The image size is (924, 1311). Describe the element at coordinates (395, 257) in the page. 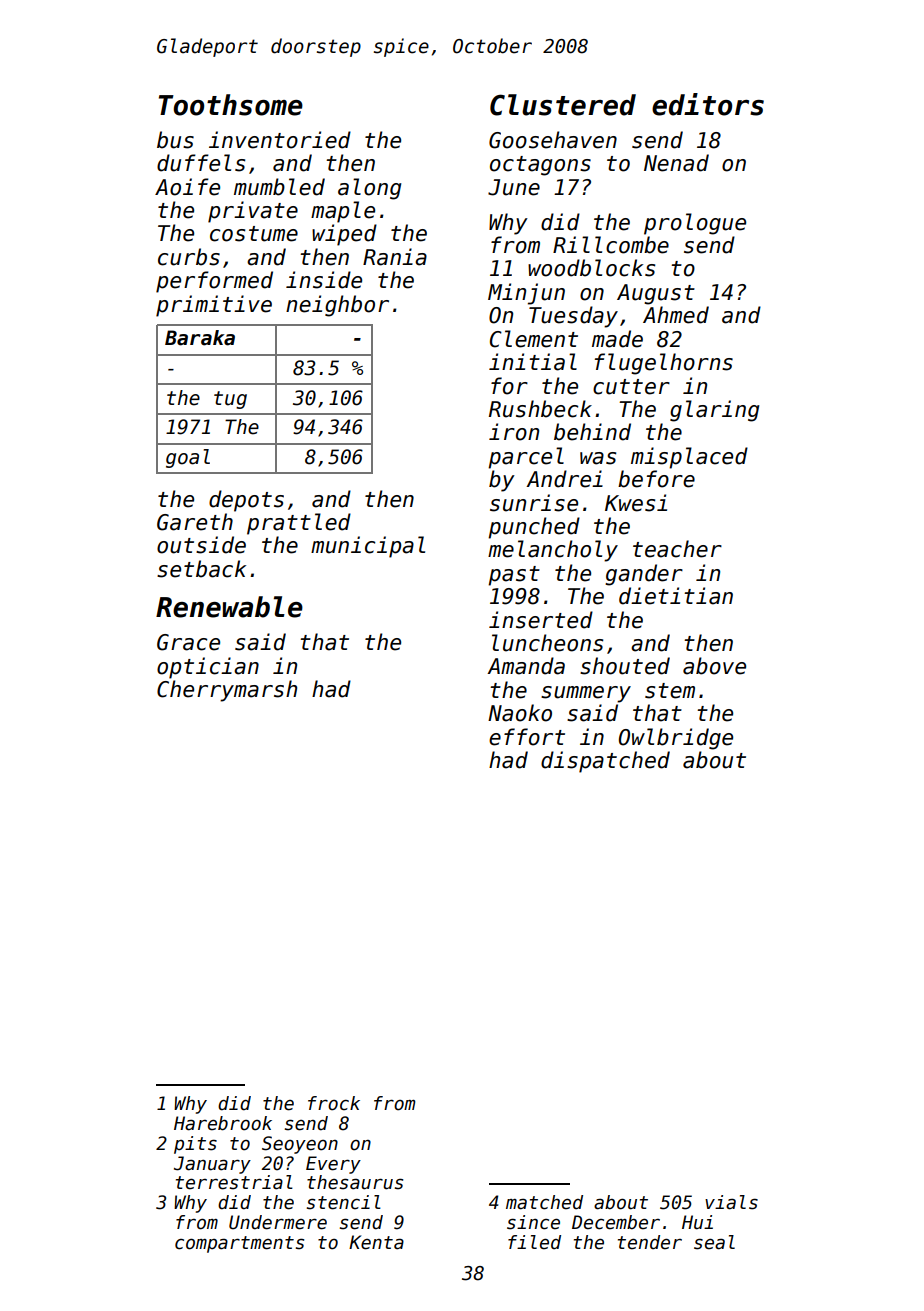

I see `Rania` at that location.
